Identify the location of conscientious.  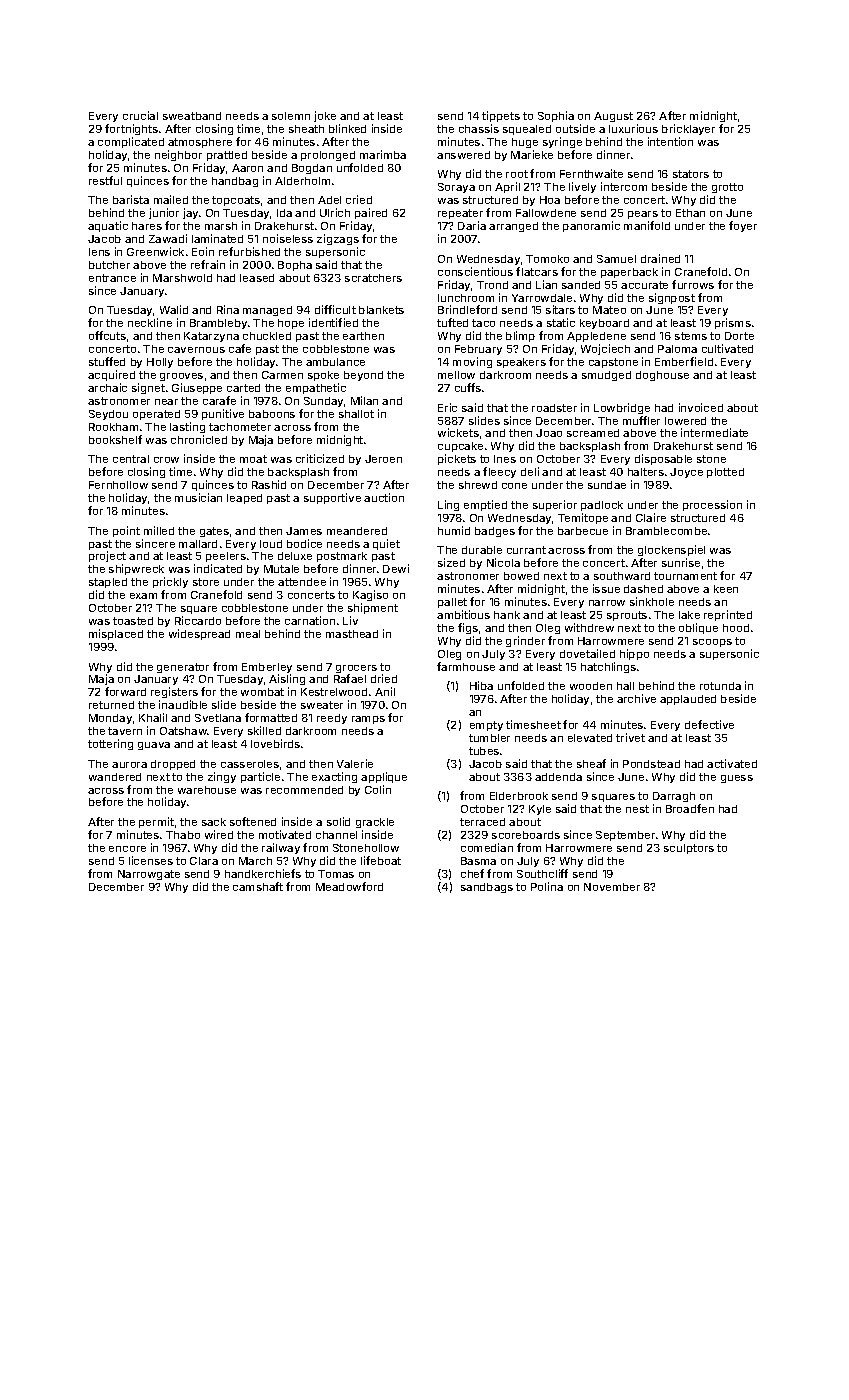
(475, 271).
